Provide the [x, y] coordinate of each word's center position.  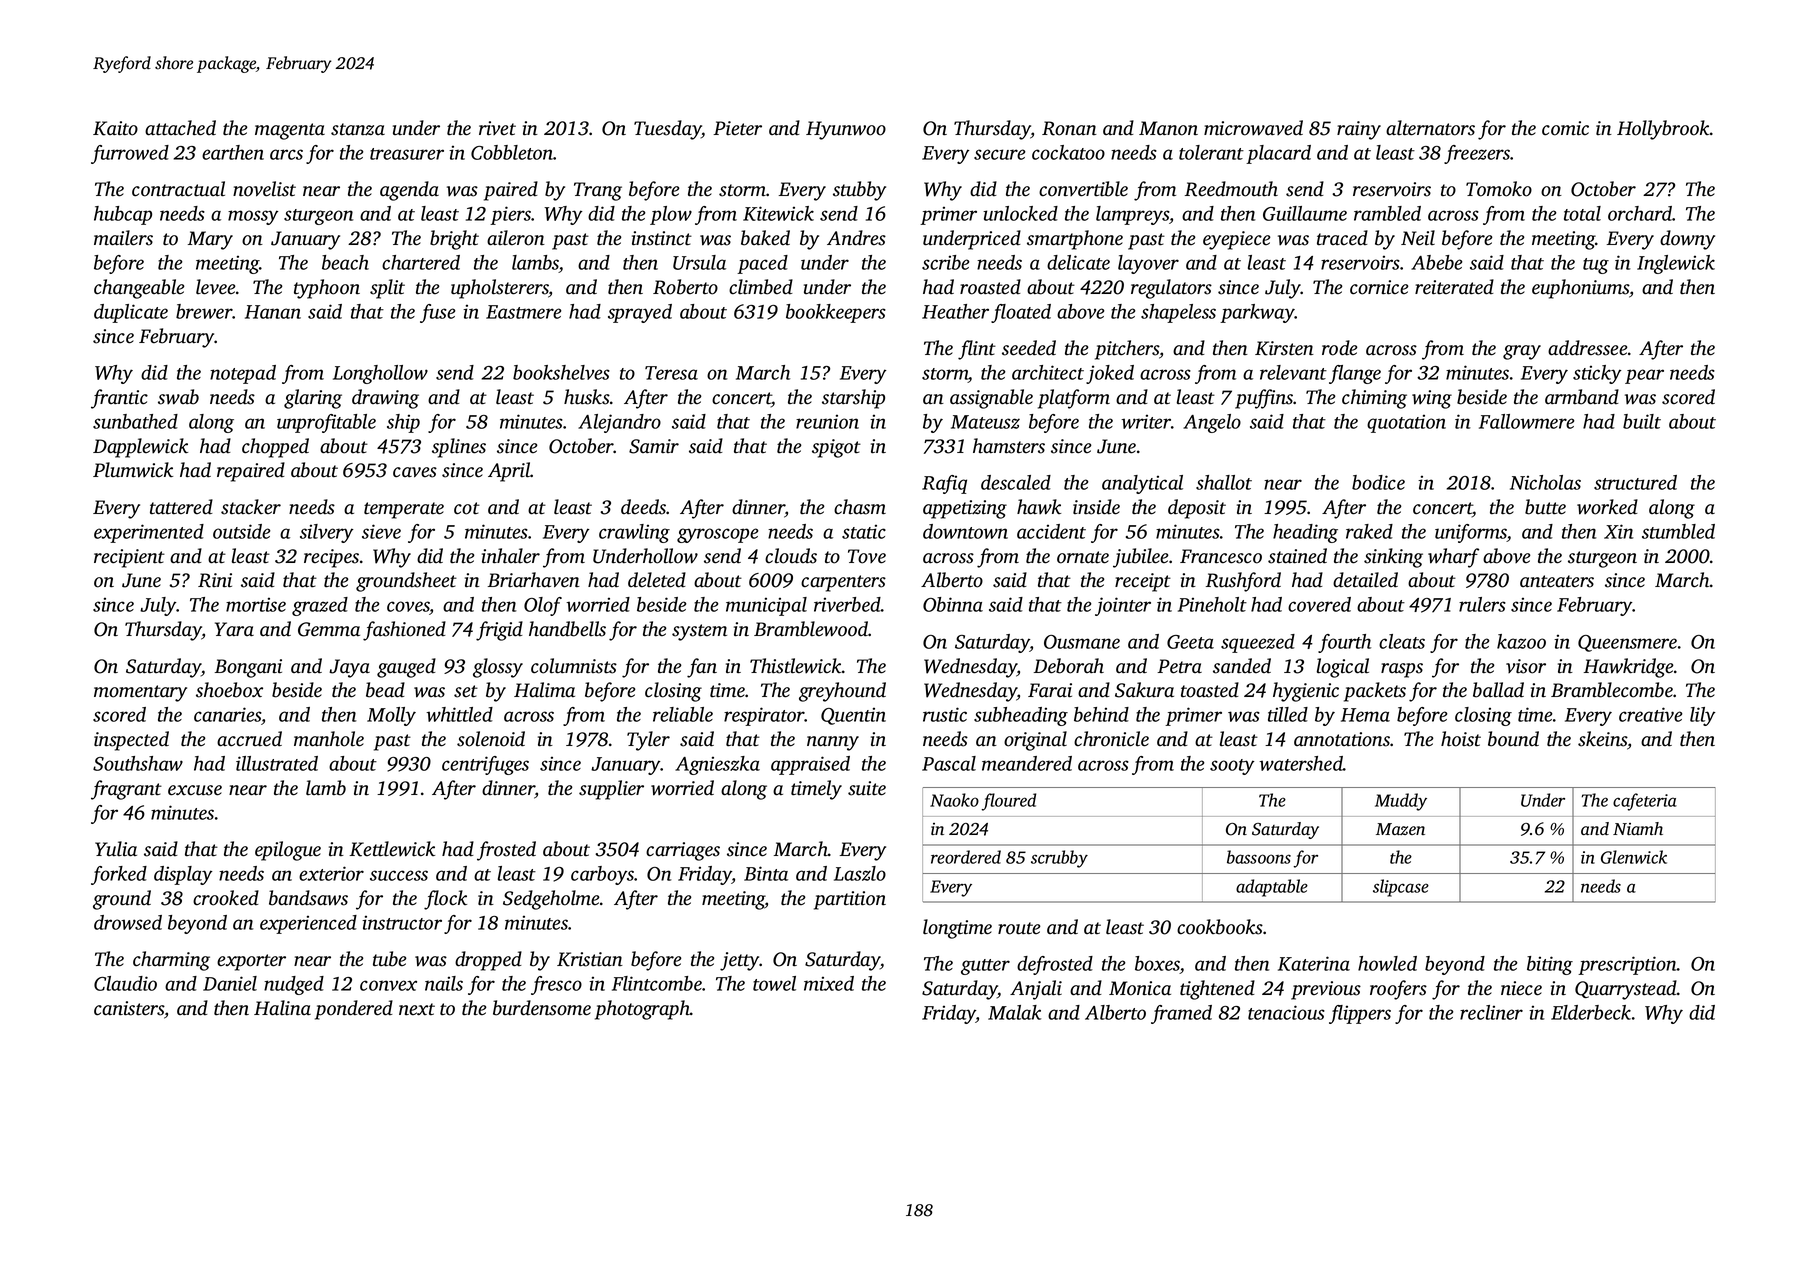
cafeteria [1645, 802]
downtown [965, 531]
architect [1048, 372]
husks [587, 397]
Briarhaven [534, 580]
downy [1687, 240]
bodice [1378, 482]
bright [454, 240]
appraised [810, 765]
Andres [856, 238]
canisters [129, 1008]
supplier [611, 790]
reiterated [1454, 287]
